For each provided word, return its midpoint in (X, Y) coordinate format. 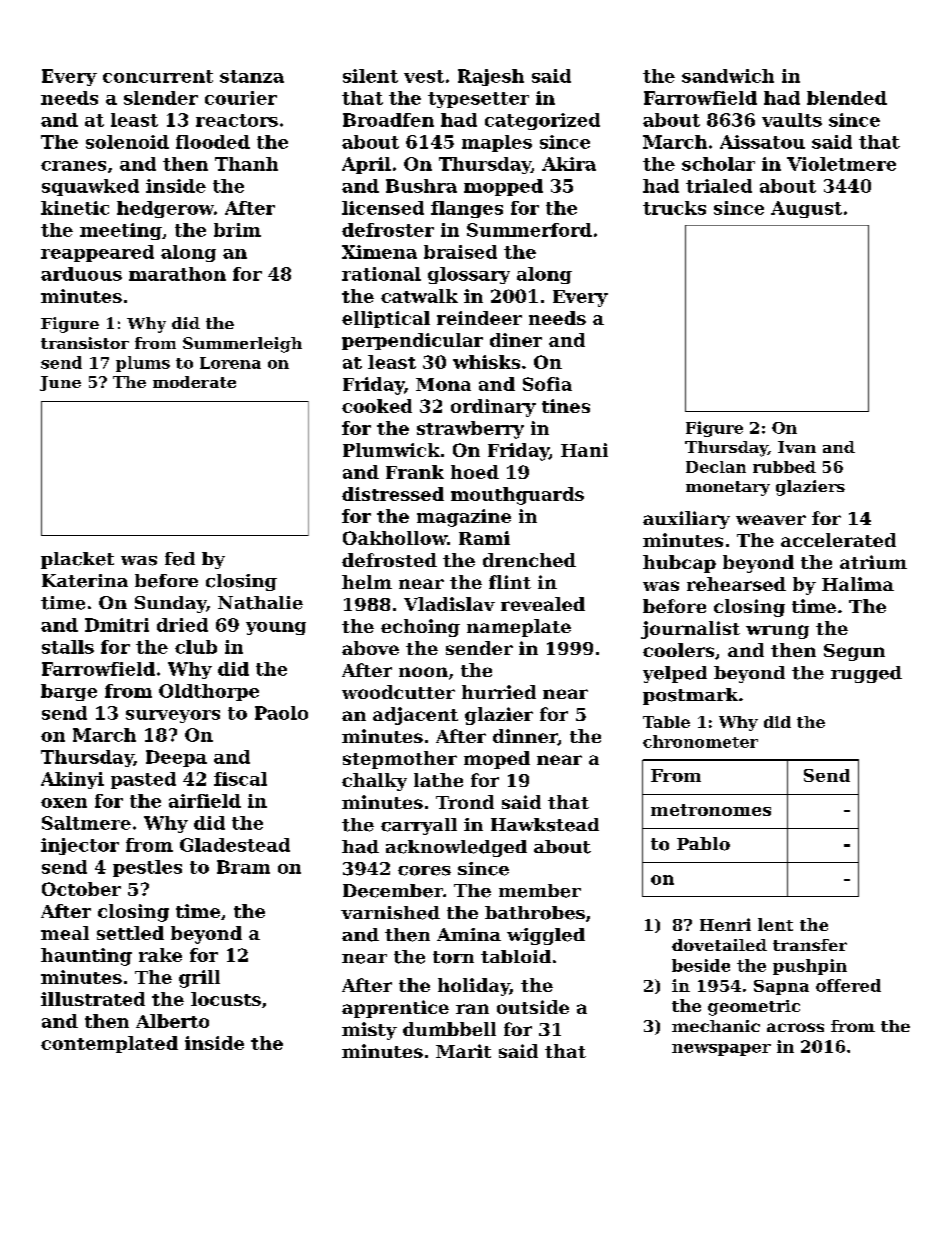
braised (460, 252)
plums (143, 364)
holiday (474, 987)
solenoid (127, 142)
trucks (674, 208)
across (795, 1027)
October (81, 889)
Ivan (797, 447)
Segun (854, 652)
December (393, 891)
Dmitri (117, 625)
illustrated (93, 999)
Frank (415, 472)
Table (666, 722)
